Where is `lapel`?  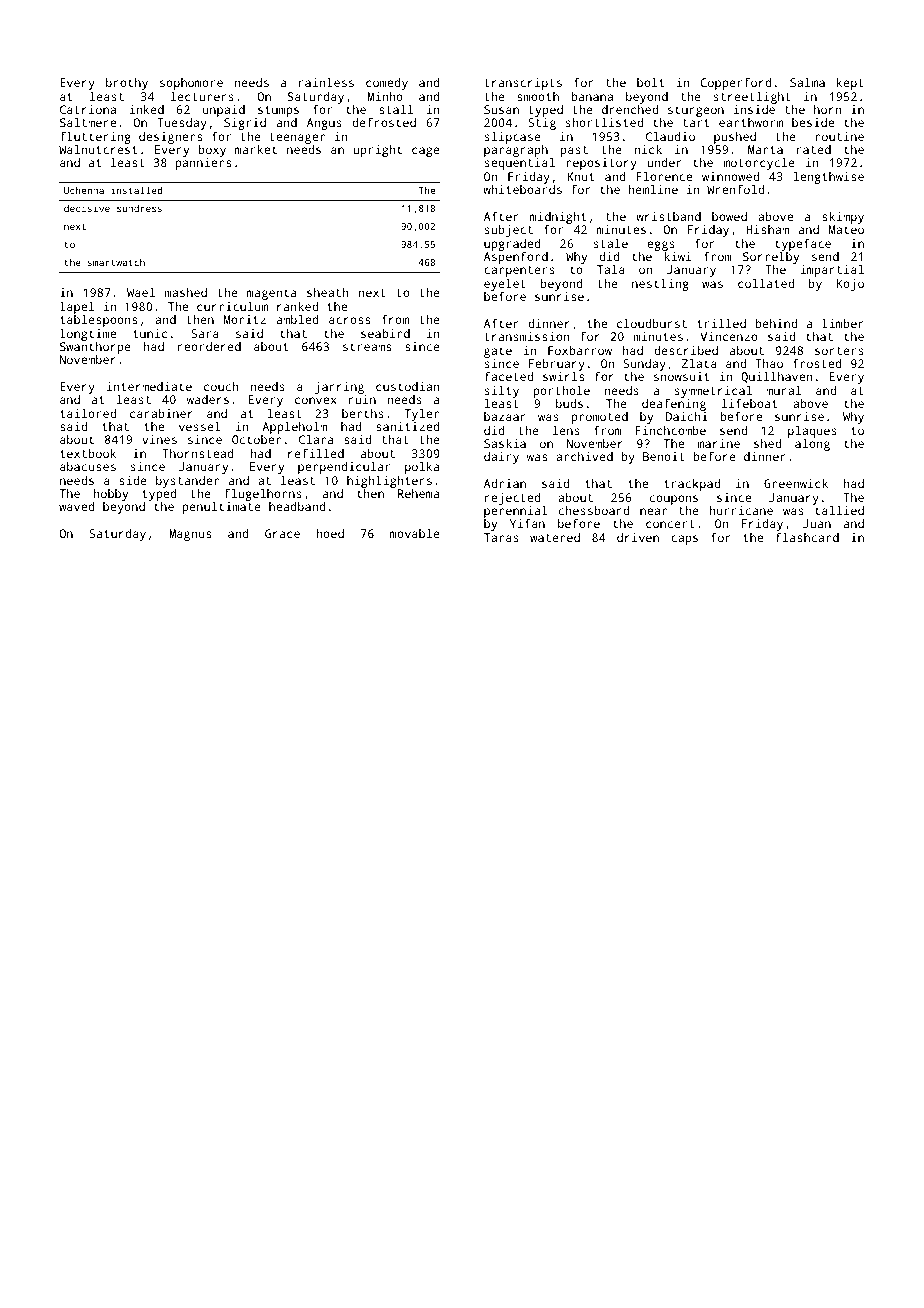
lapel is located at coordinates (77, 308).
